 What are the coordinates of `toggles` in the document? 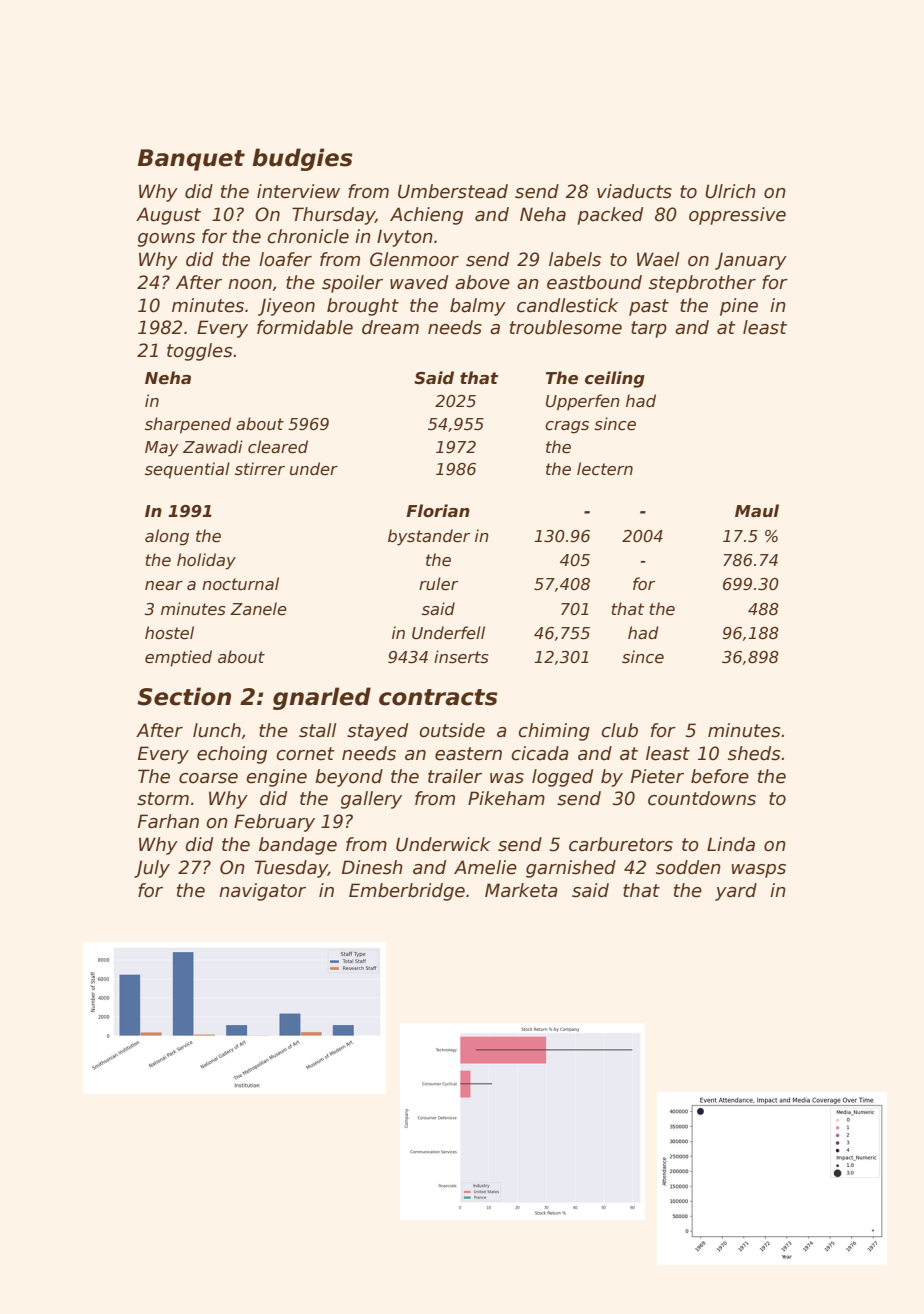 It's located at (200, 352).
